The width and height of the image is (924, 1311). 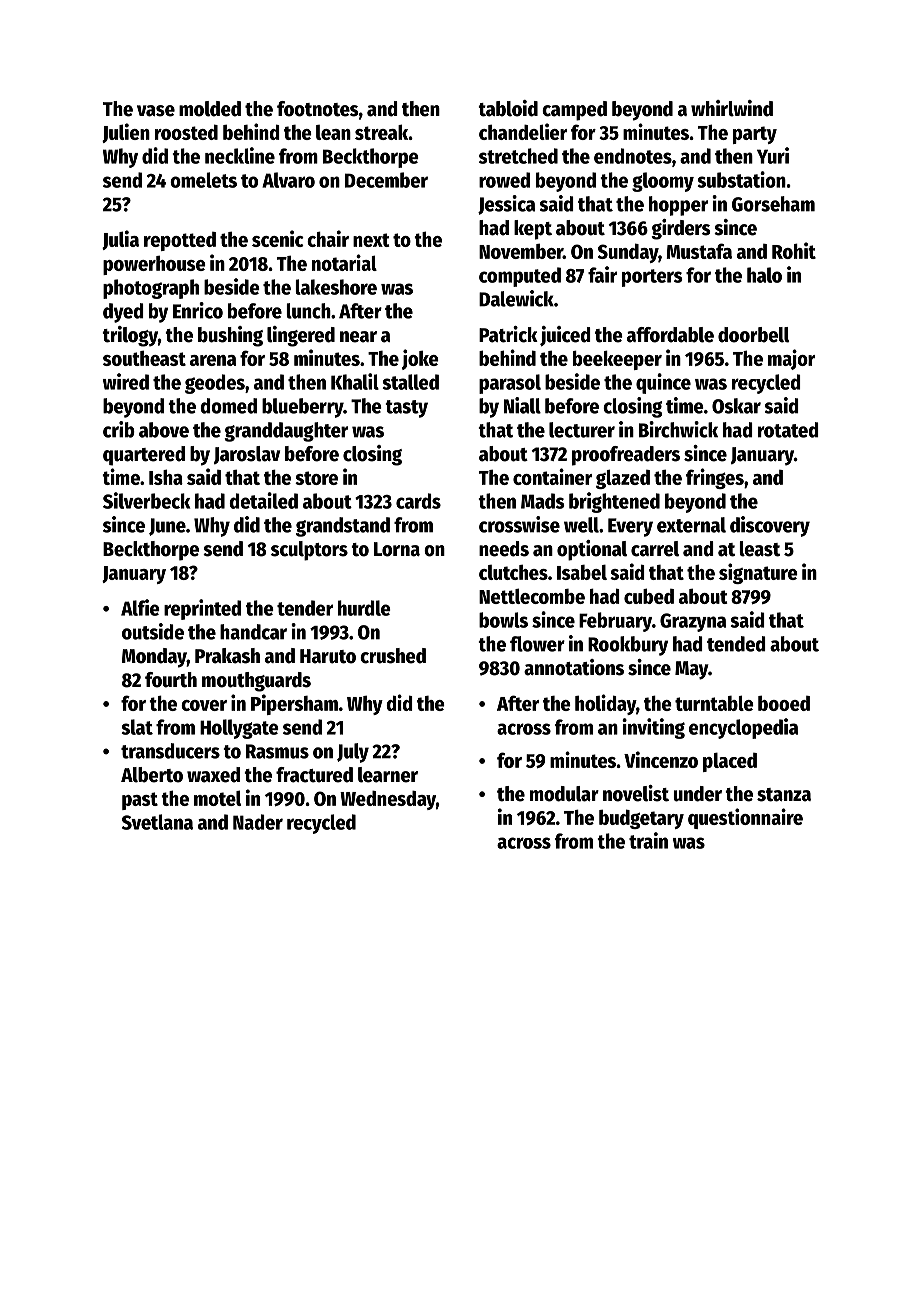 What do you see at coordinates (157, 822) in the image?
I see `Svetlana` at bounding box center [157, 822].
